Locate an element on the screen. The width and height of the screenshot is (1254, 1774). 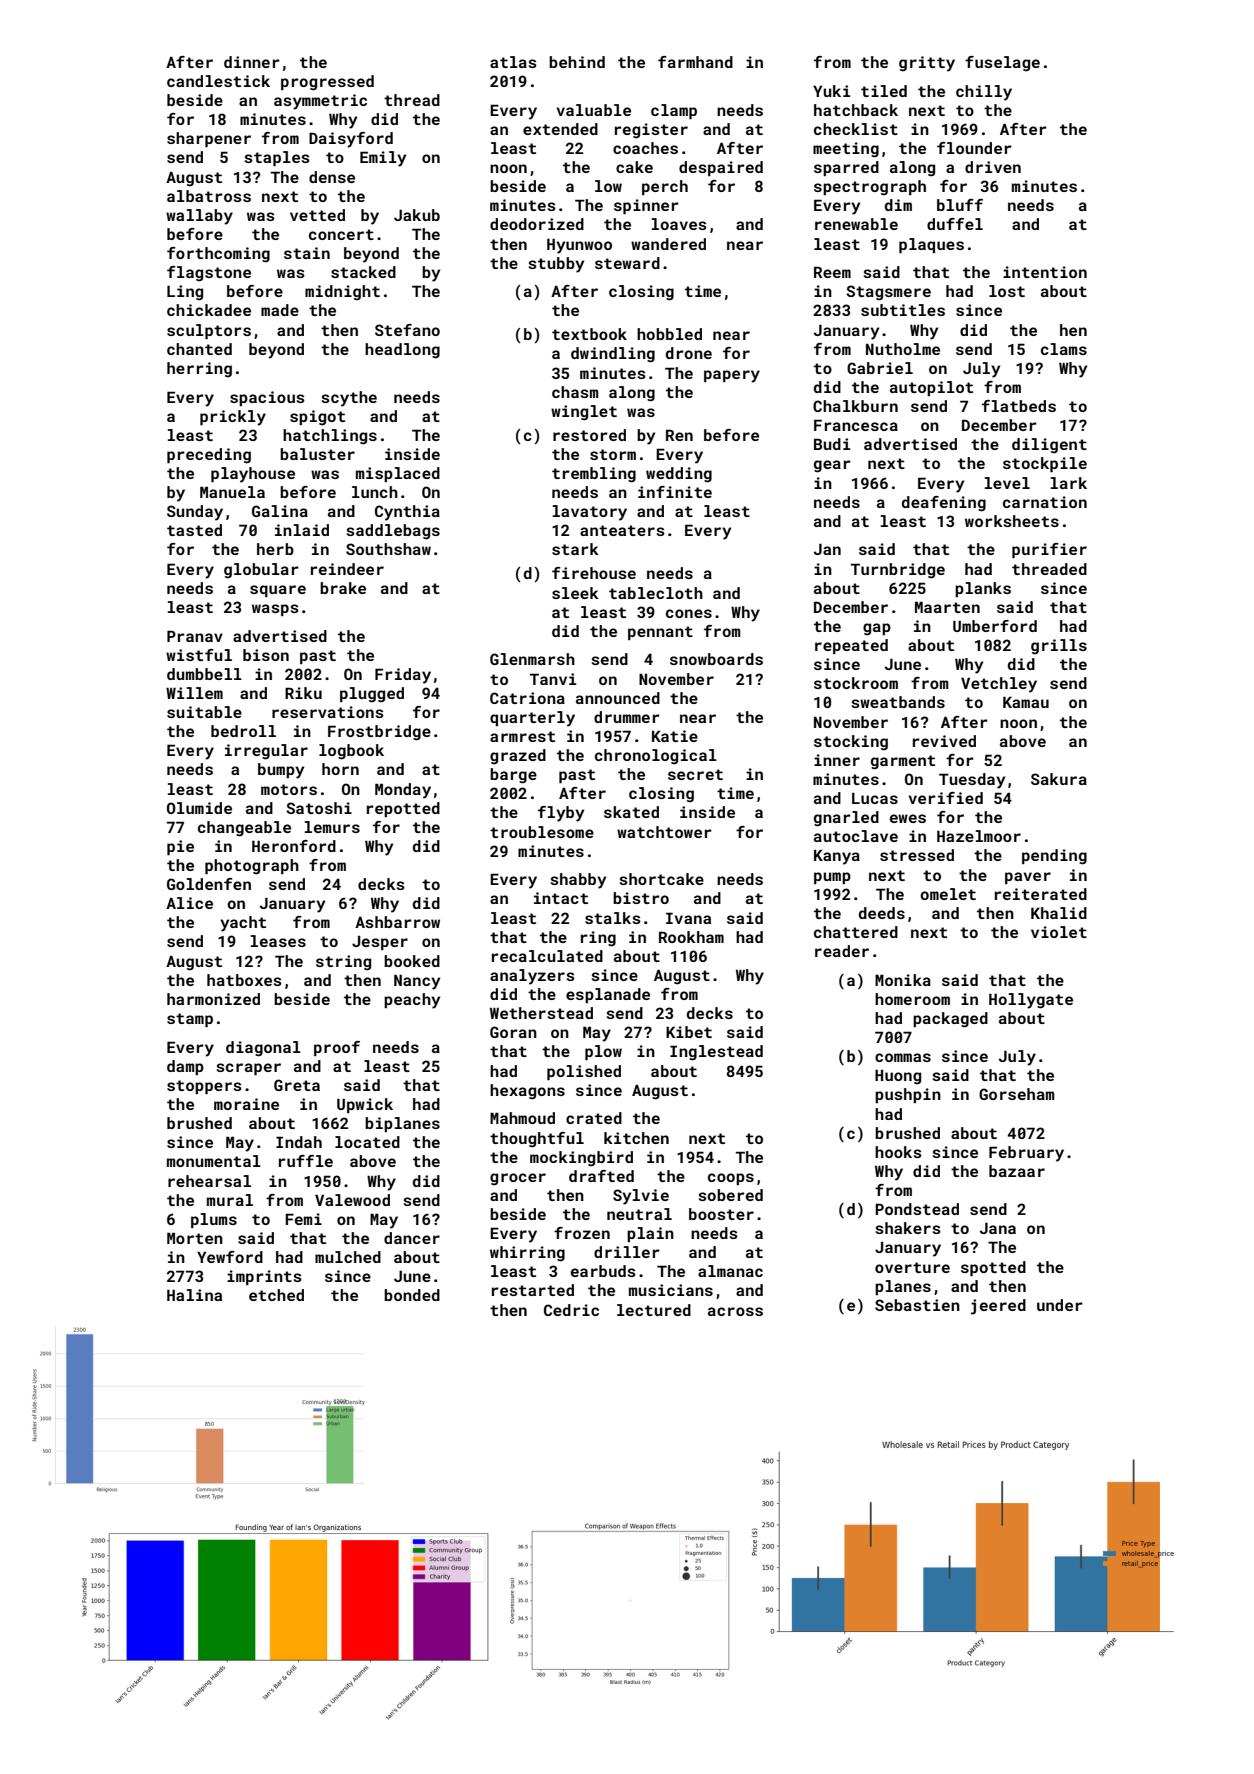
Kamau is located at coordinates (1026, 702).
